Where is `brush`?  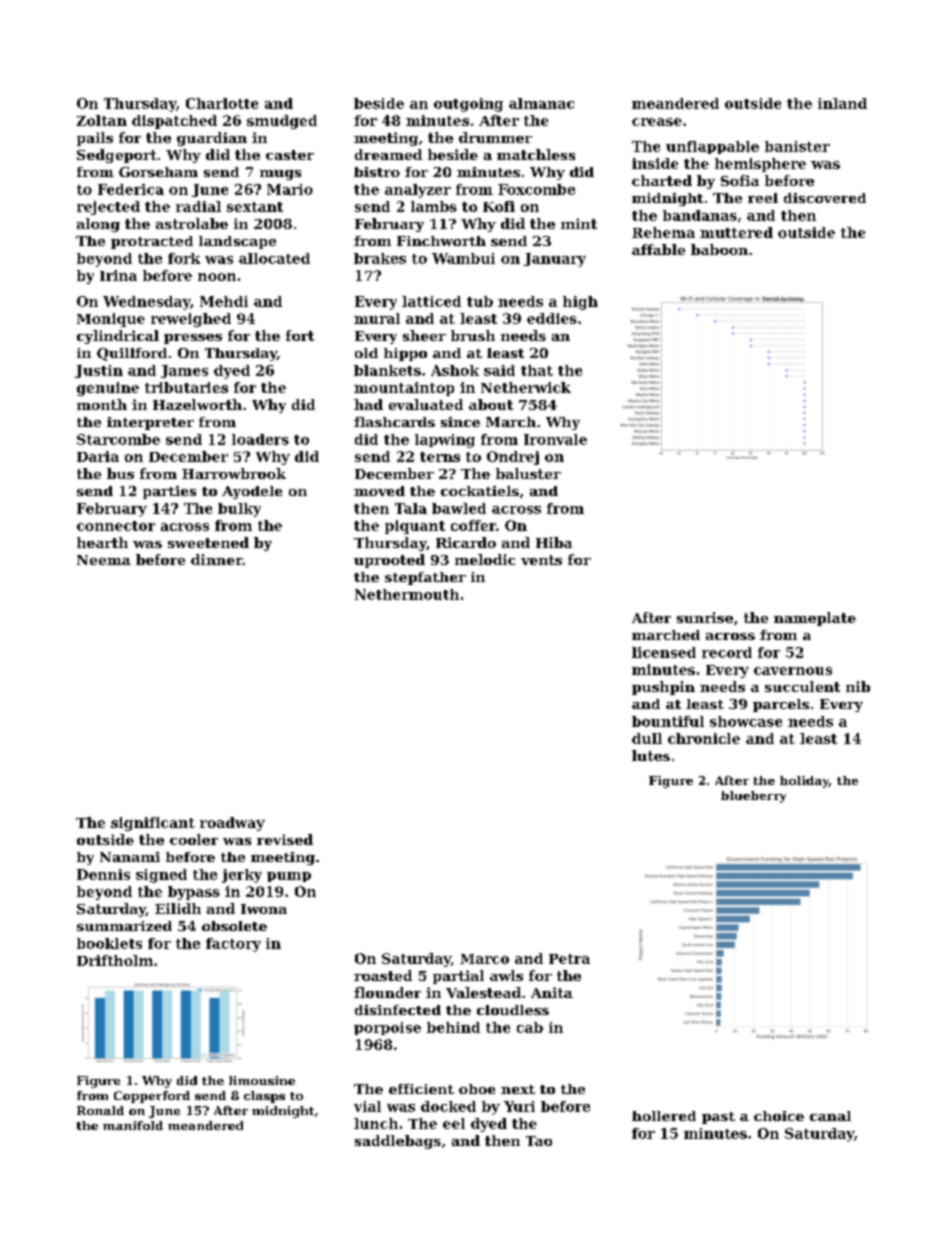
brush is located at coordinates (473, 335).
